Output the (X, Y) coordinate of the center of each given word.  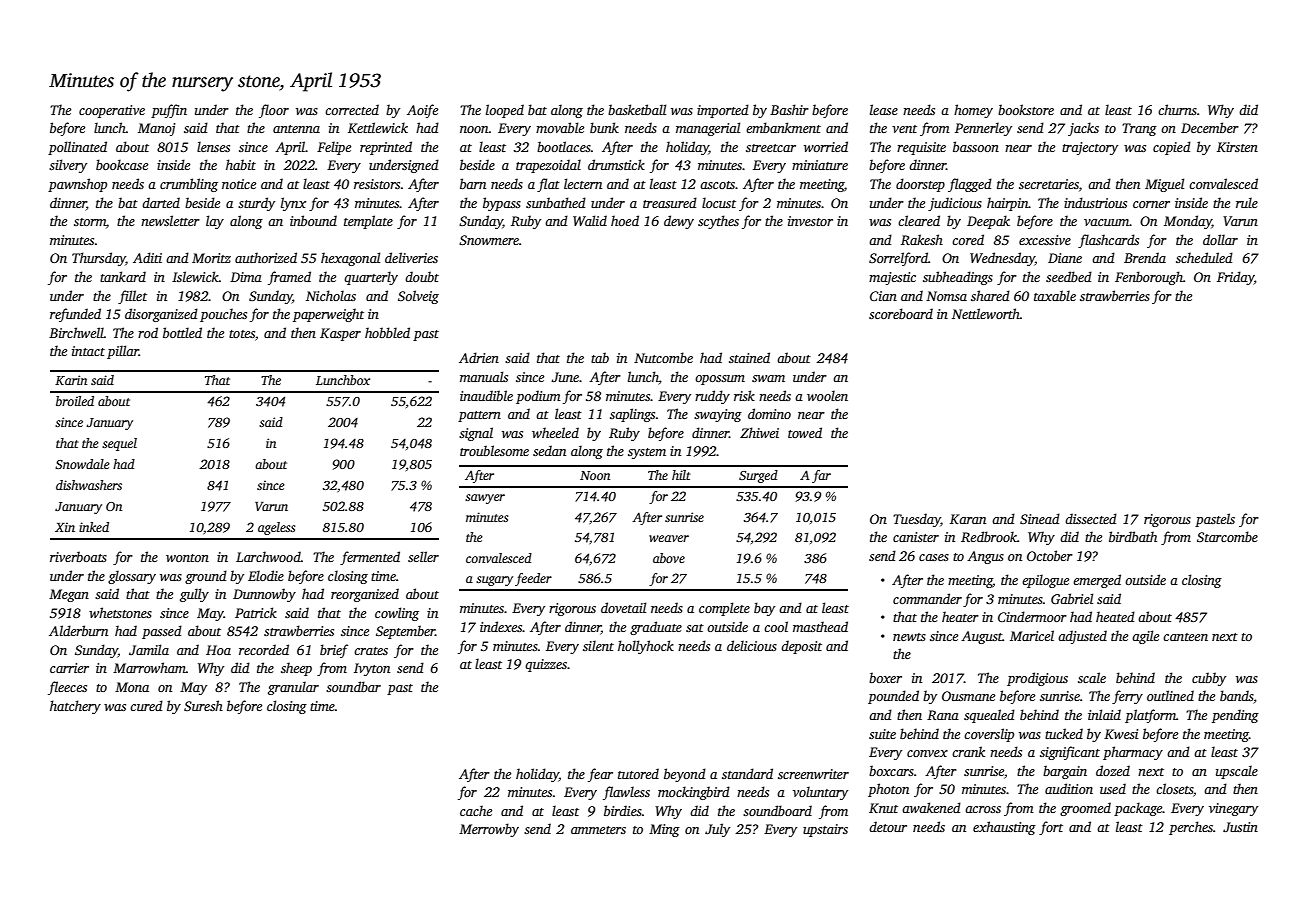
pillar (123, 352)
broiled (75, 401)
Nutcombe (663, 357)
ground (206, 577)
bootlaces (564, 146)
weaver (669, 538)
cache (476, 810)
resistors (377, 184)
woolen (827, 395)
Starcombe (1227, 536)
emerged (1097, 581)
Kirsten (1237, 147)
